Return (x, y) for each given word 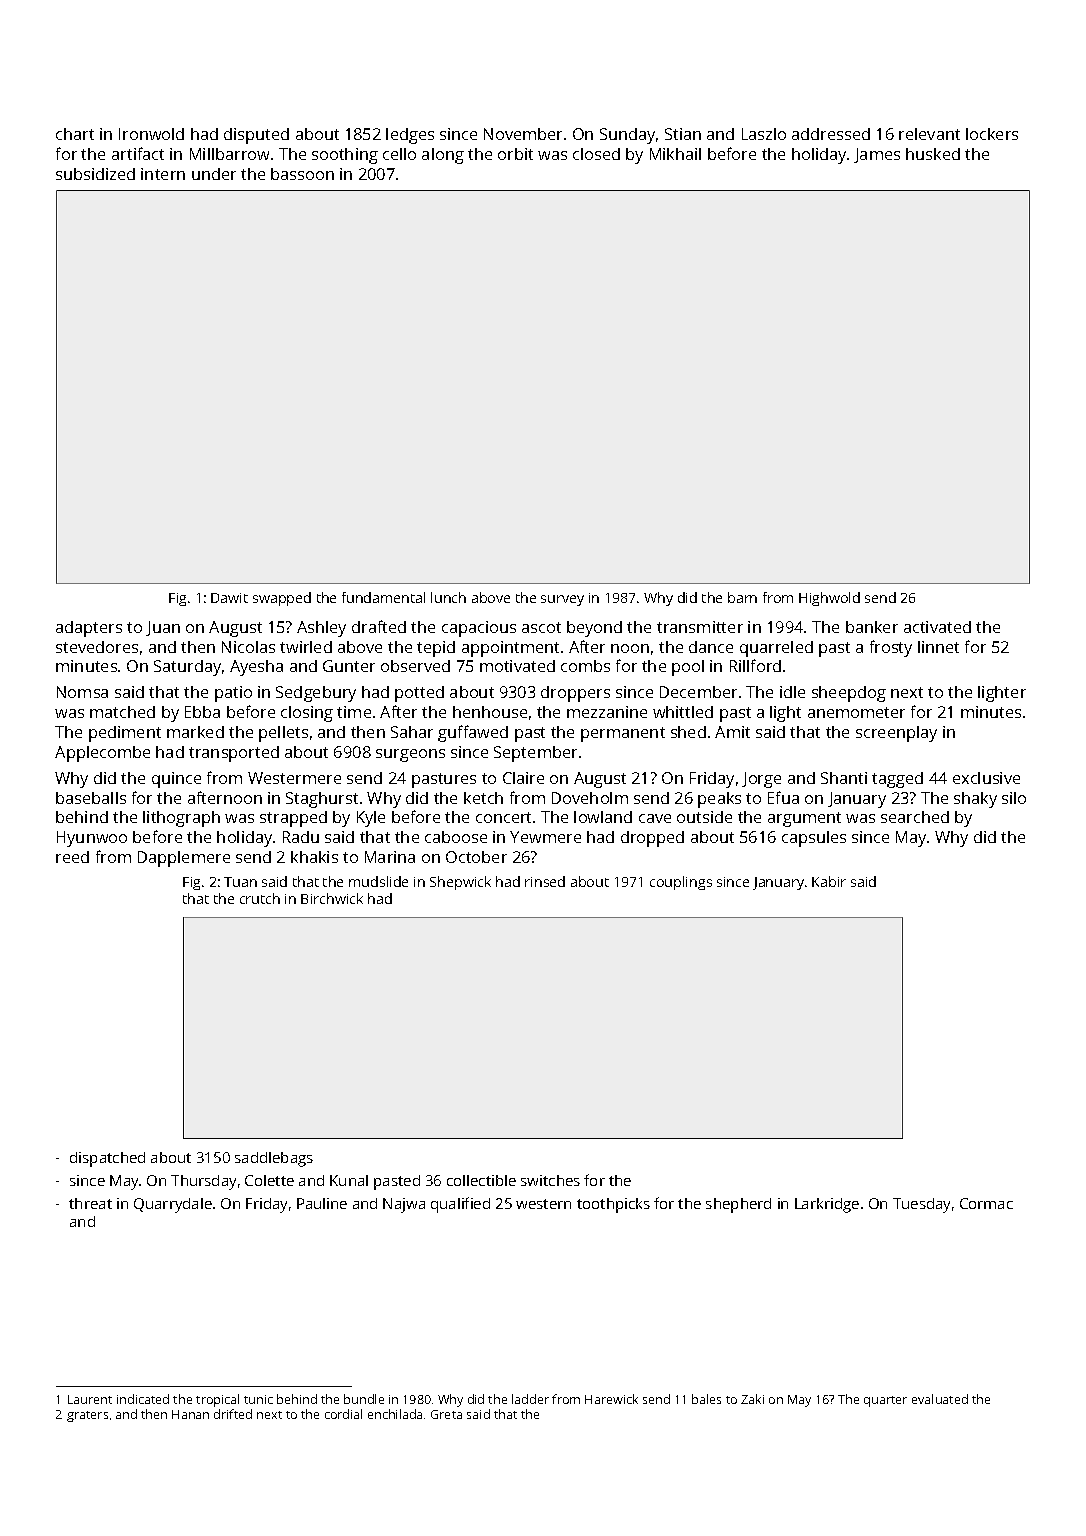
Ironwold (151, 134)
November (523, 134)
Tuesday (921, 1205)
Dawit (229, 598)
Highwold (829, 599)
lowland (603, 817)
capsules (814, 839)
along (443, 156)
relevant (929, 134)
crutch (260, 898)
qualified (460, 1205)
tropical (217, 1400)
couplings (681, 883)
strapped (293, 819)
